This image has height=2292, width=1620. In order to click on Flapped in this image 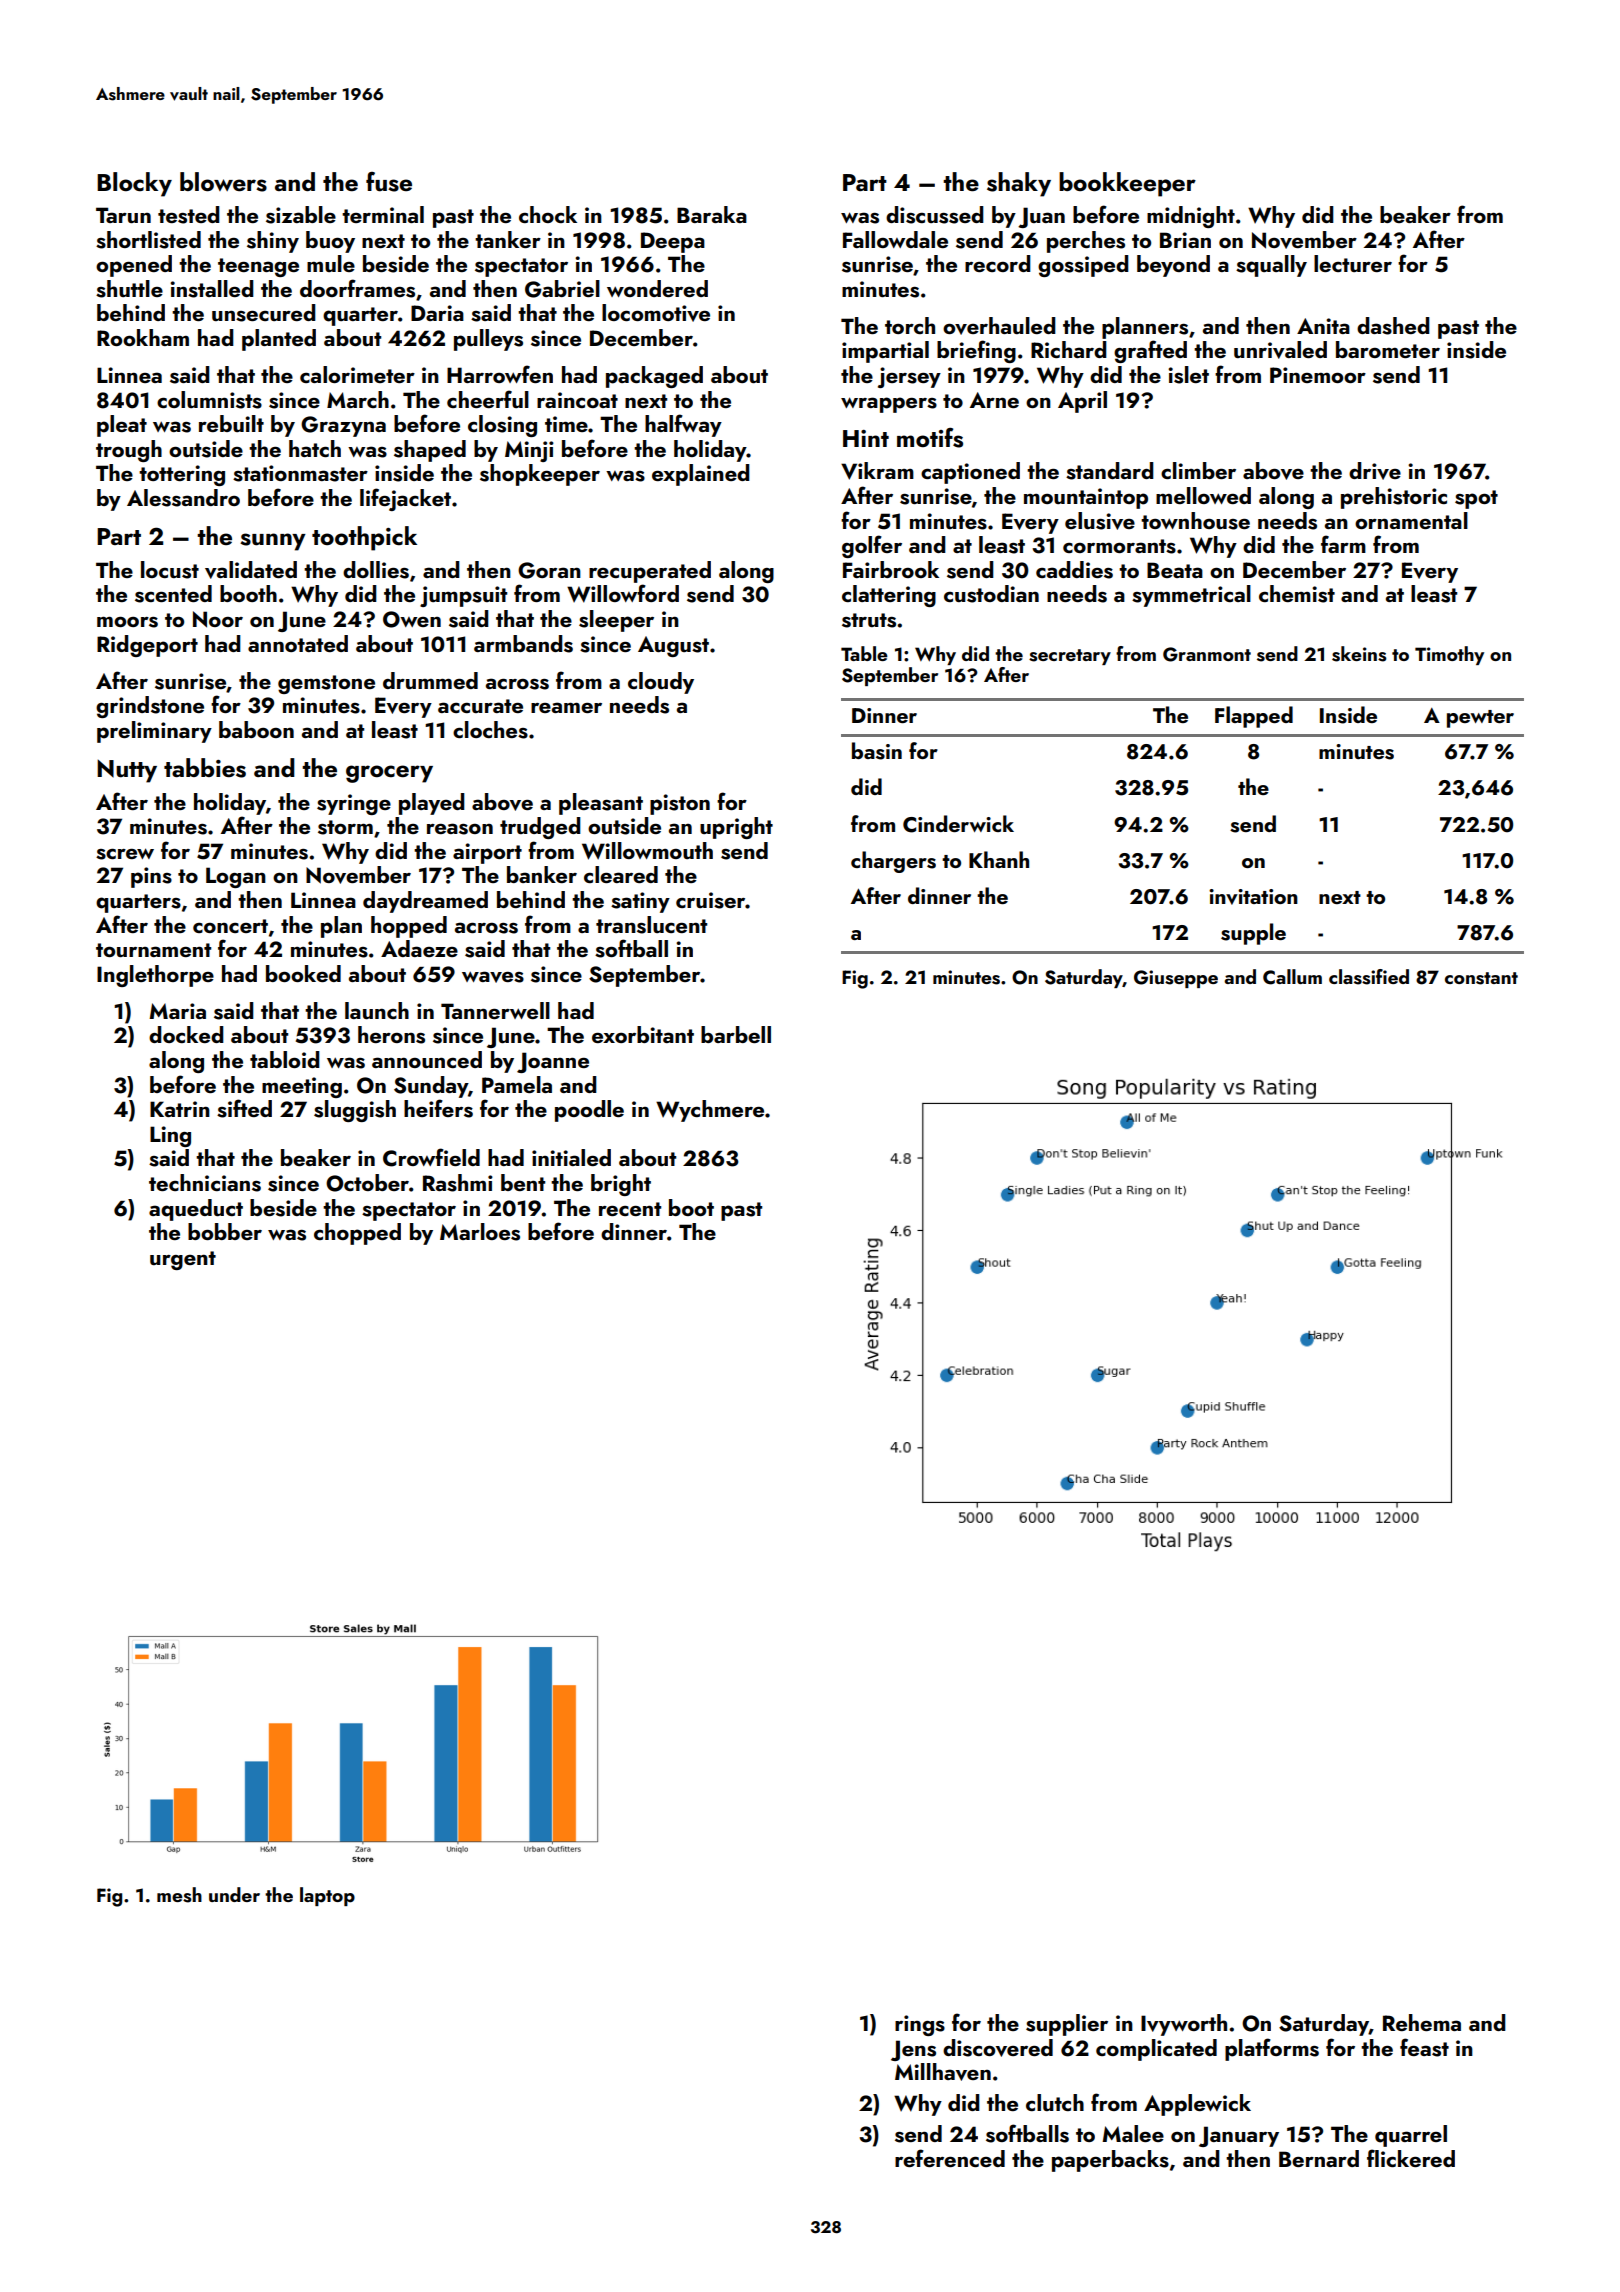, I will do `click(1254, 717)`.
